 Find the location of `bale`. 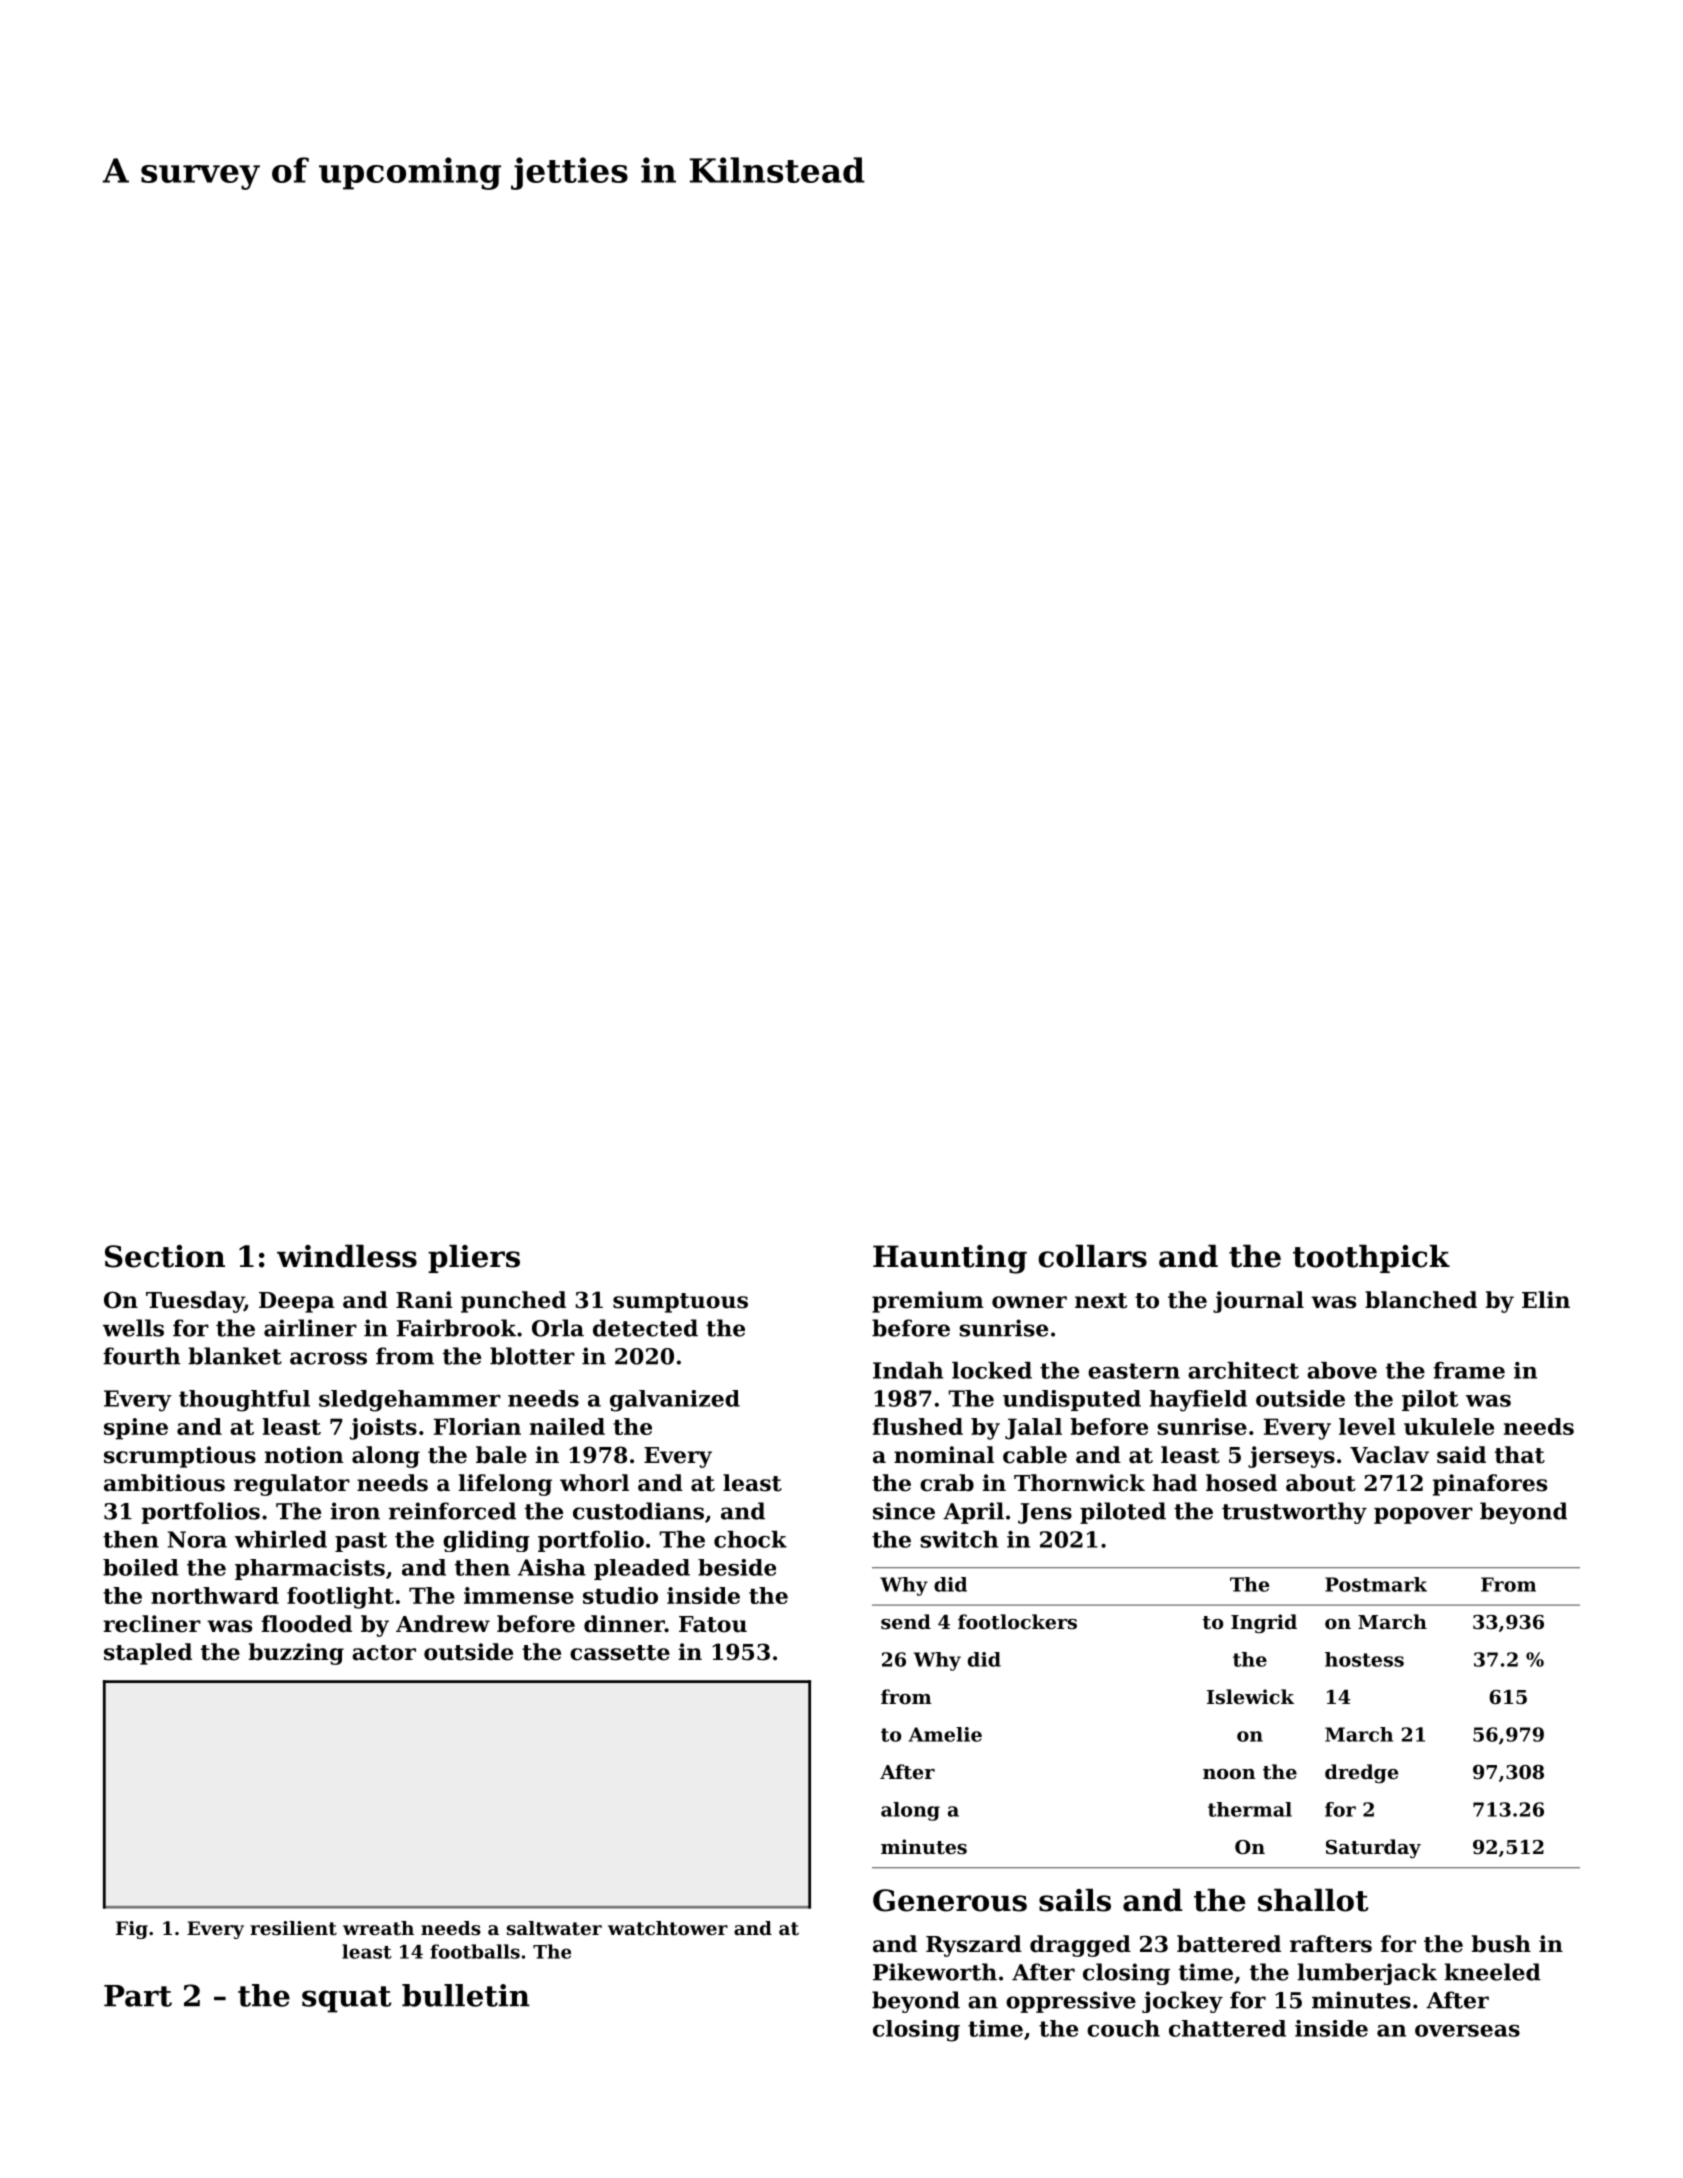

bale is located at coordinates (501, 1455).
